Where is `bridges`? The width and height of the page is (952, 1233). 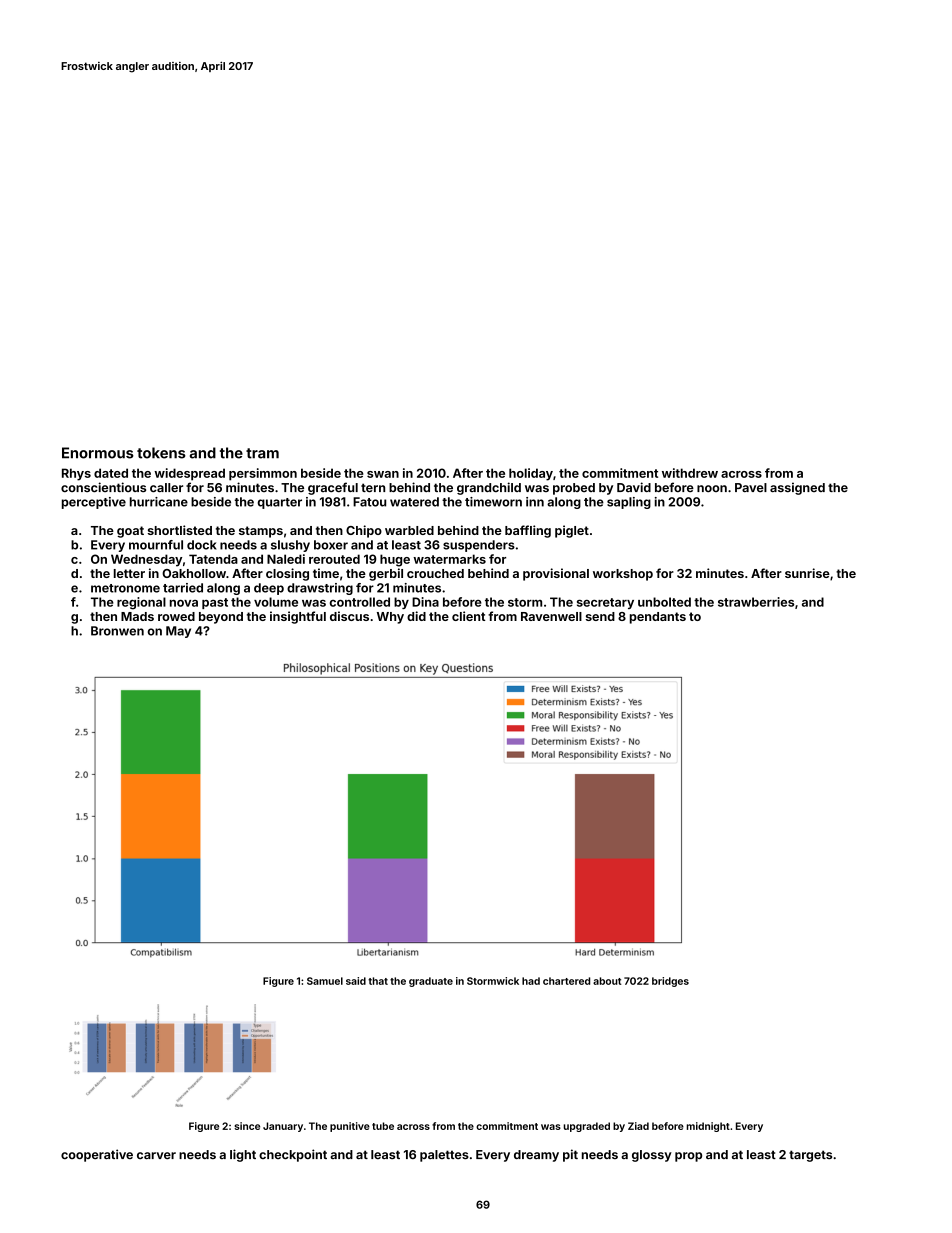
bridges is located at coordinates (670, 982).
